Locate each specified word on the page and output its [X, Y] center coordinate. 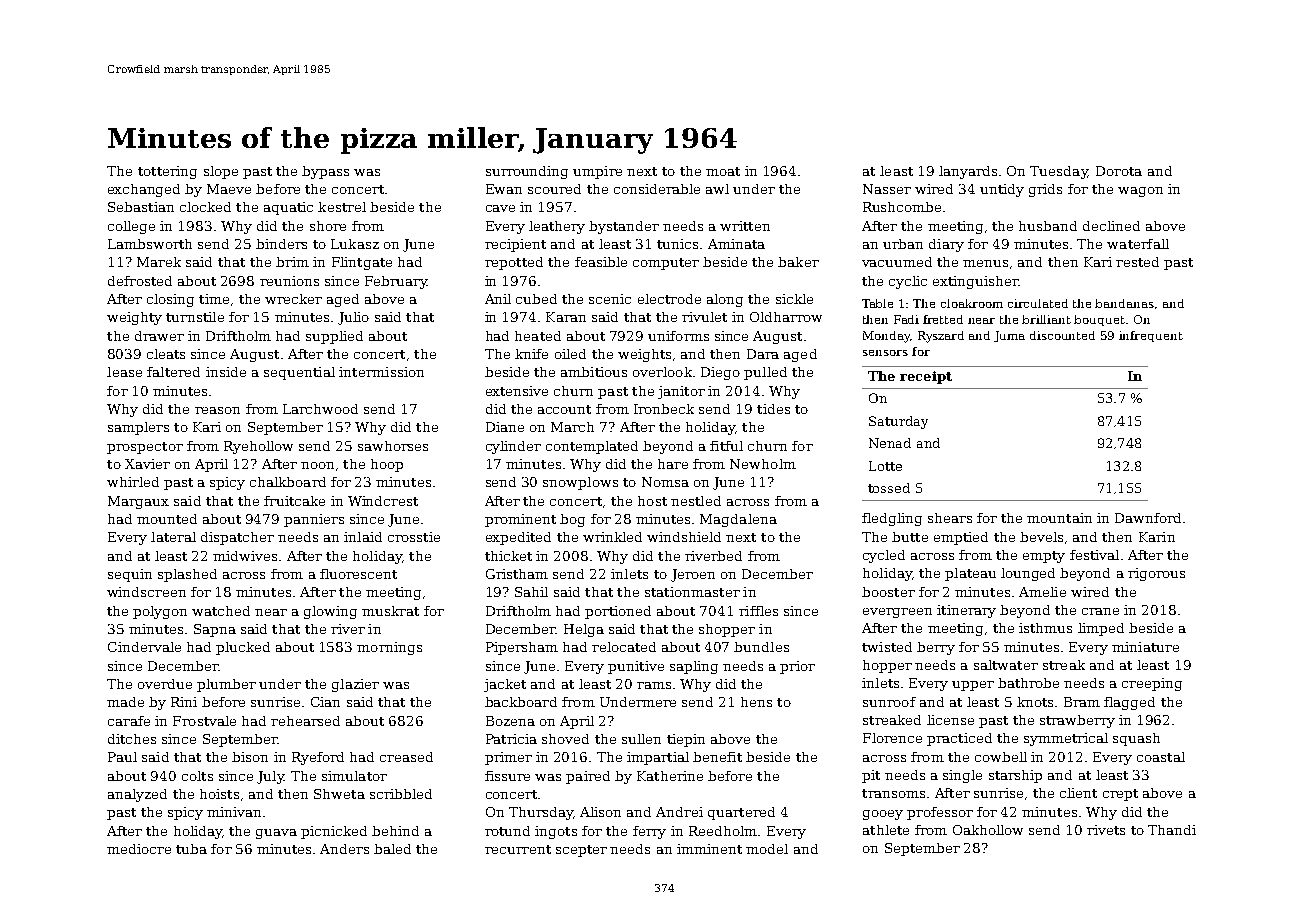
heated [538, 336]
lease [124, 372]
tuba [191, 849]
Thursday [541, 813]
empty [1044, 557]
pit [871, 776]
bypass [325, 172]
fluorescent [358, 574]
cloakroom [972, 303]
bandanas [1124, 303]
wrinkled [612, 537]
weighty [134, 318]
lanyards [968, 172]
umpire [597, 172]
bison [250, 757]
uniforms [678, 336]
